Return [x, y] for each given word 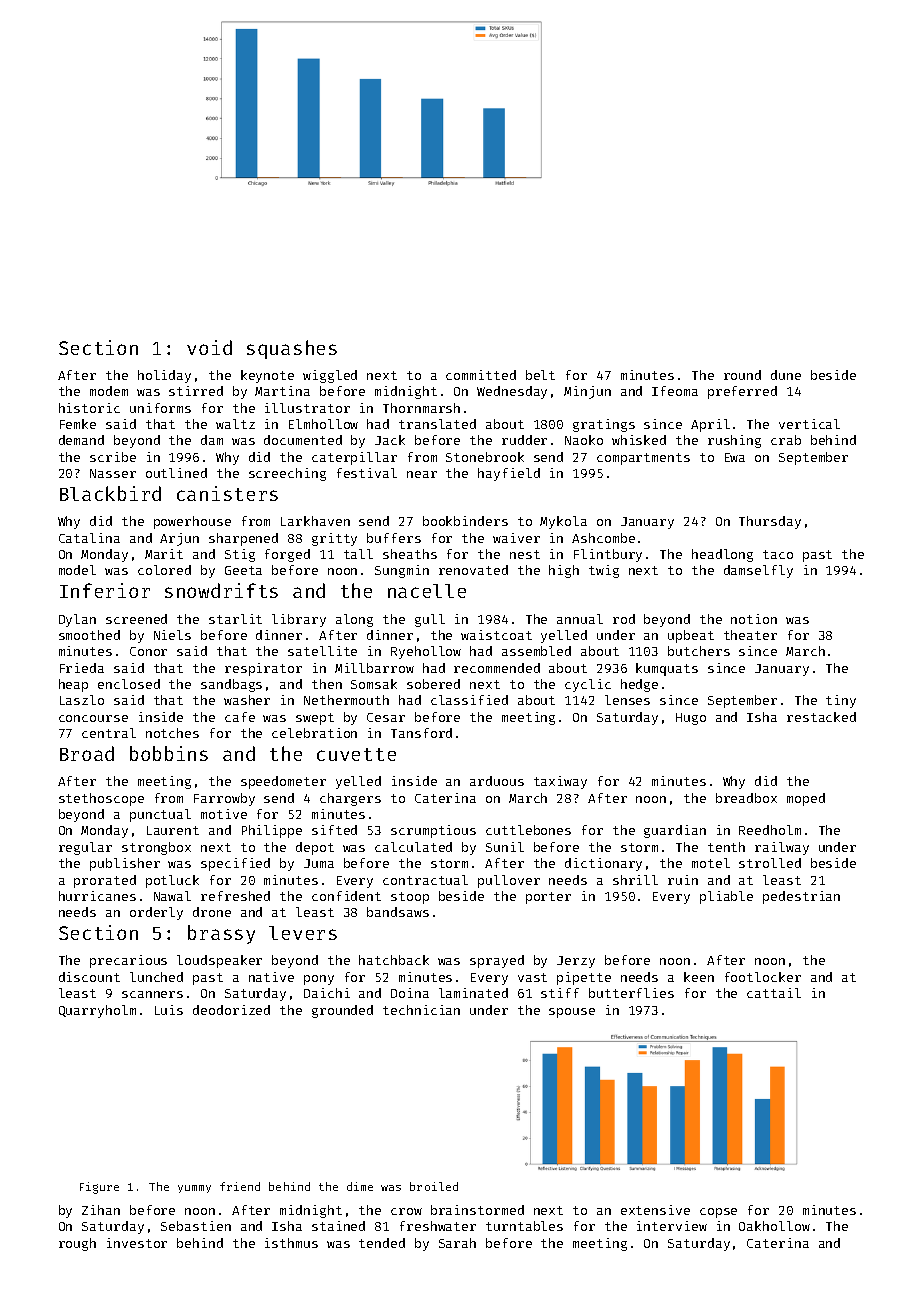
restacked [821, 717]
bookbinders [465, 521]
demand [81, 440]
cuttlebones [528, 830]
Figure [99, 1188]
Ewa [735, 457]
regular [85, 848]
